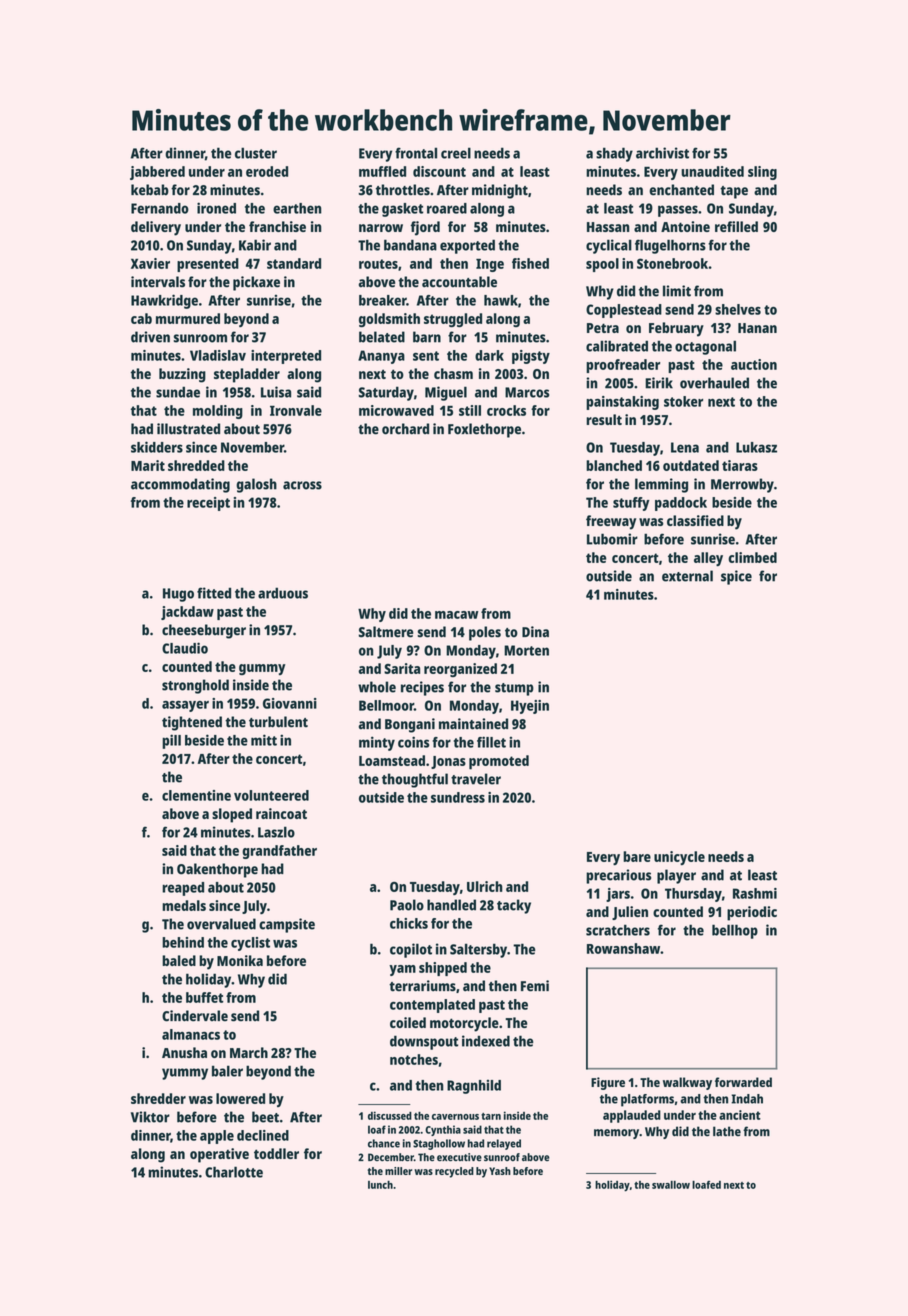 This page has width=908, height=1316. I want to click on muffled, so click(382, 171).
